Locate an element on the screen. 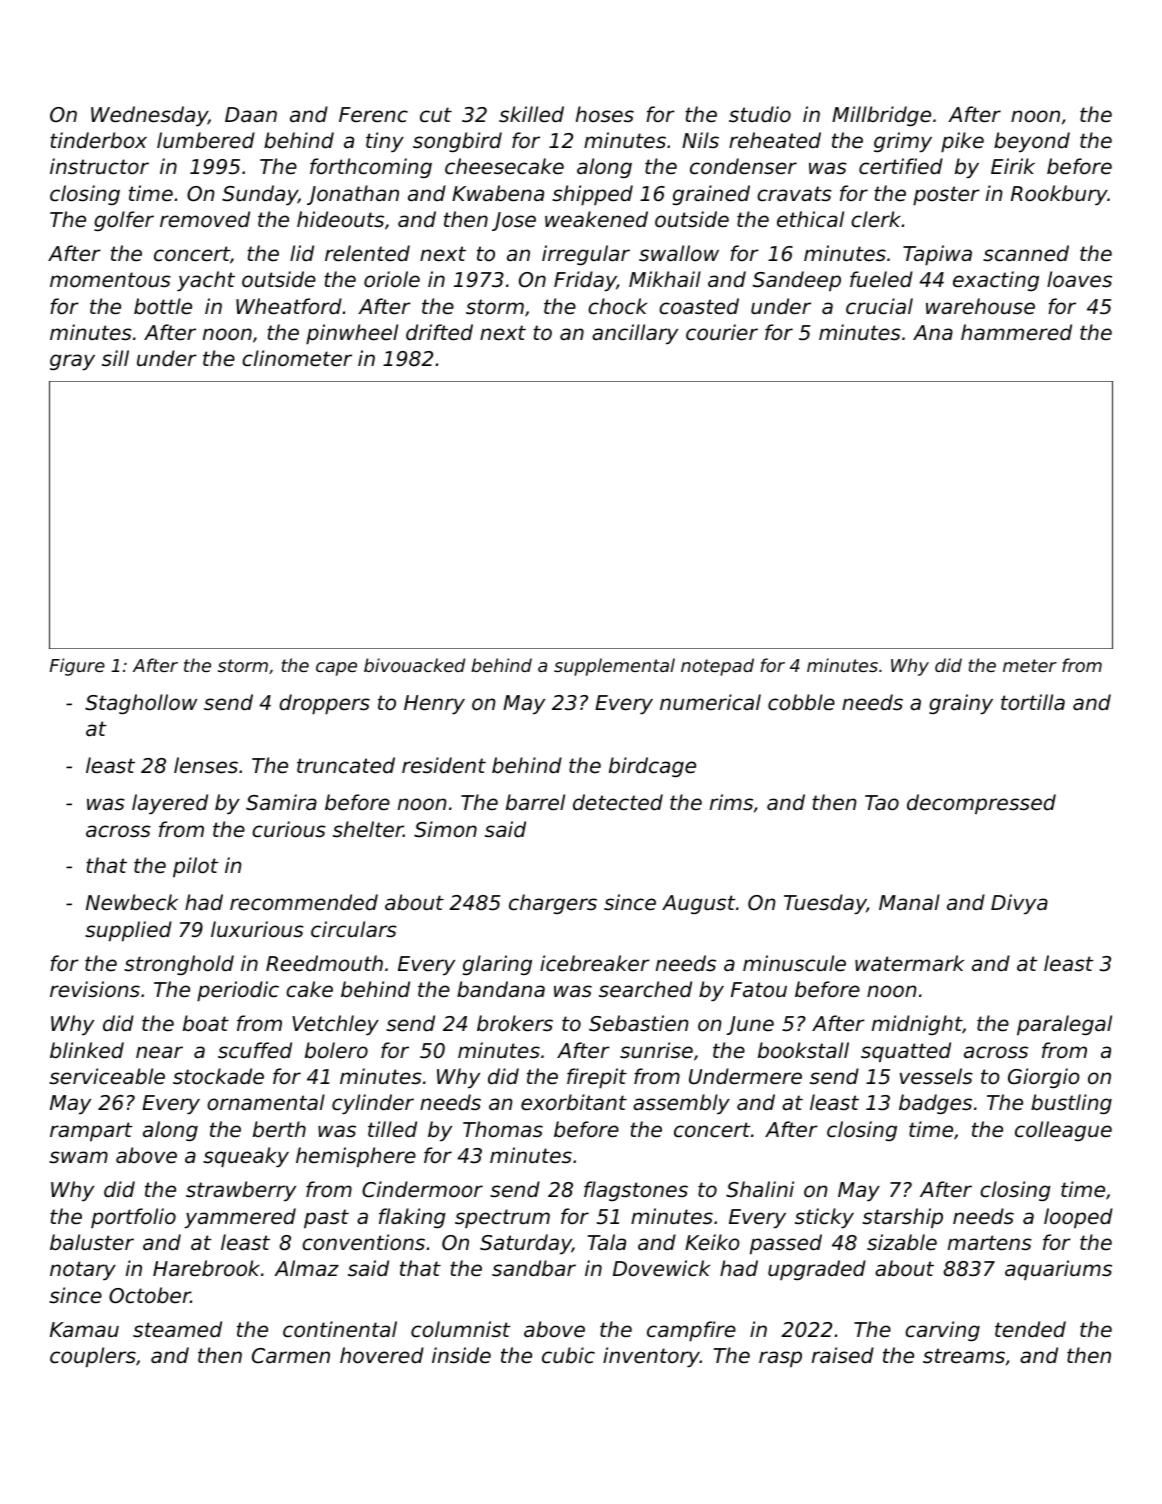  sizable is located at coordinates (902, 1242).
